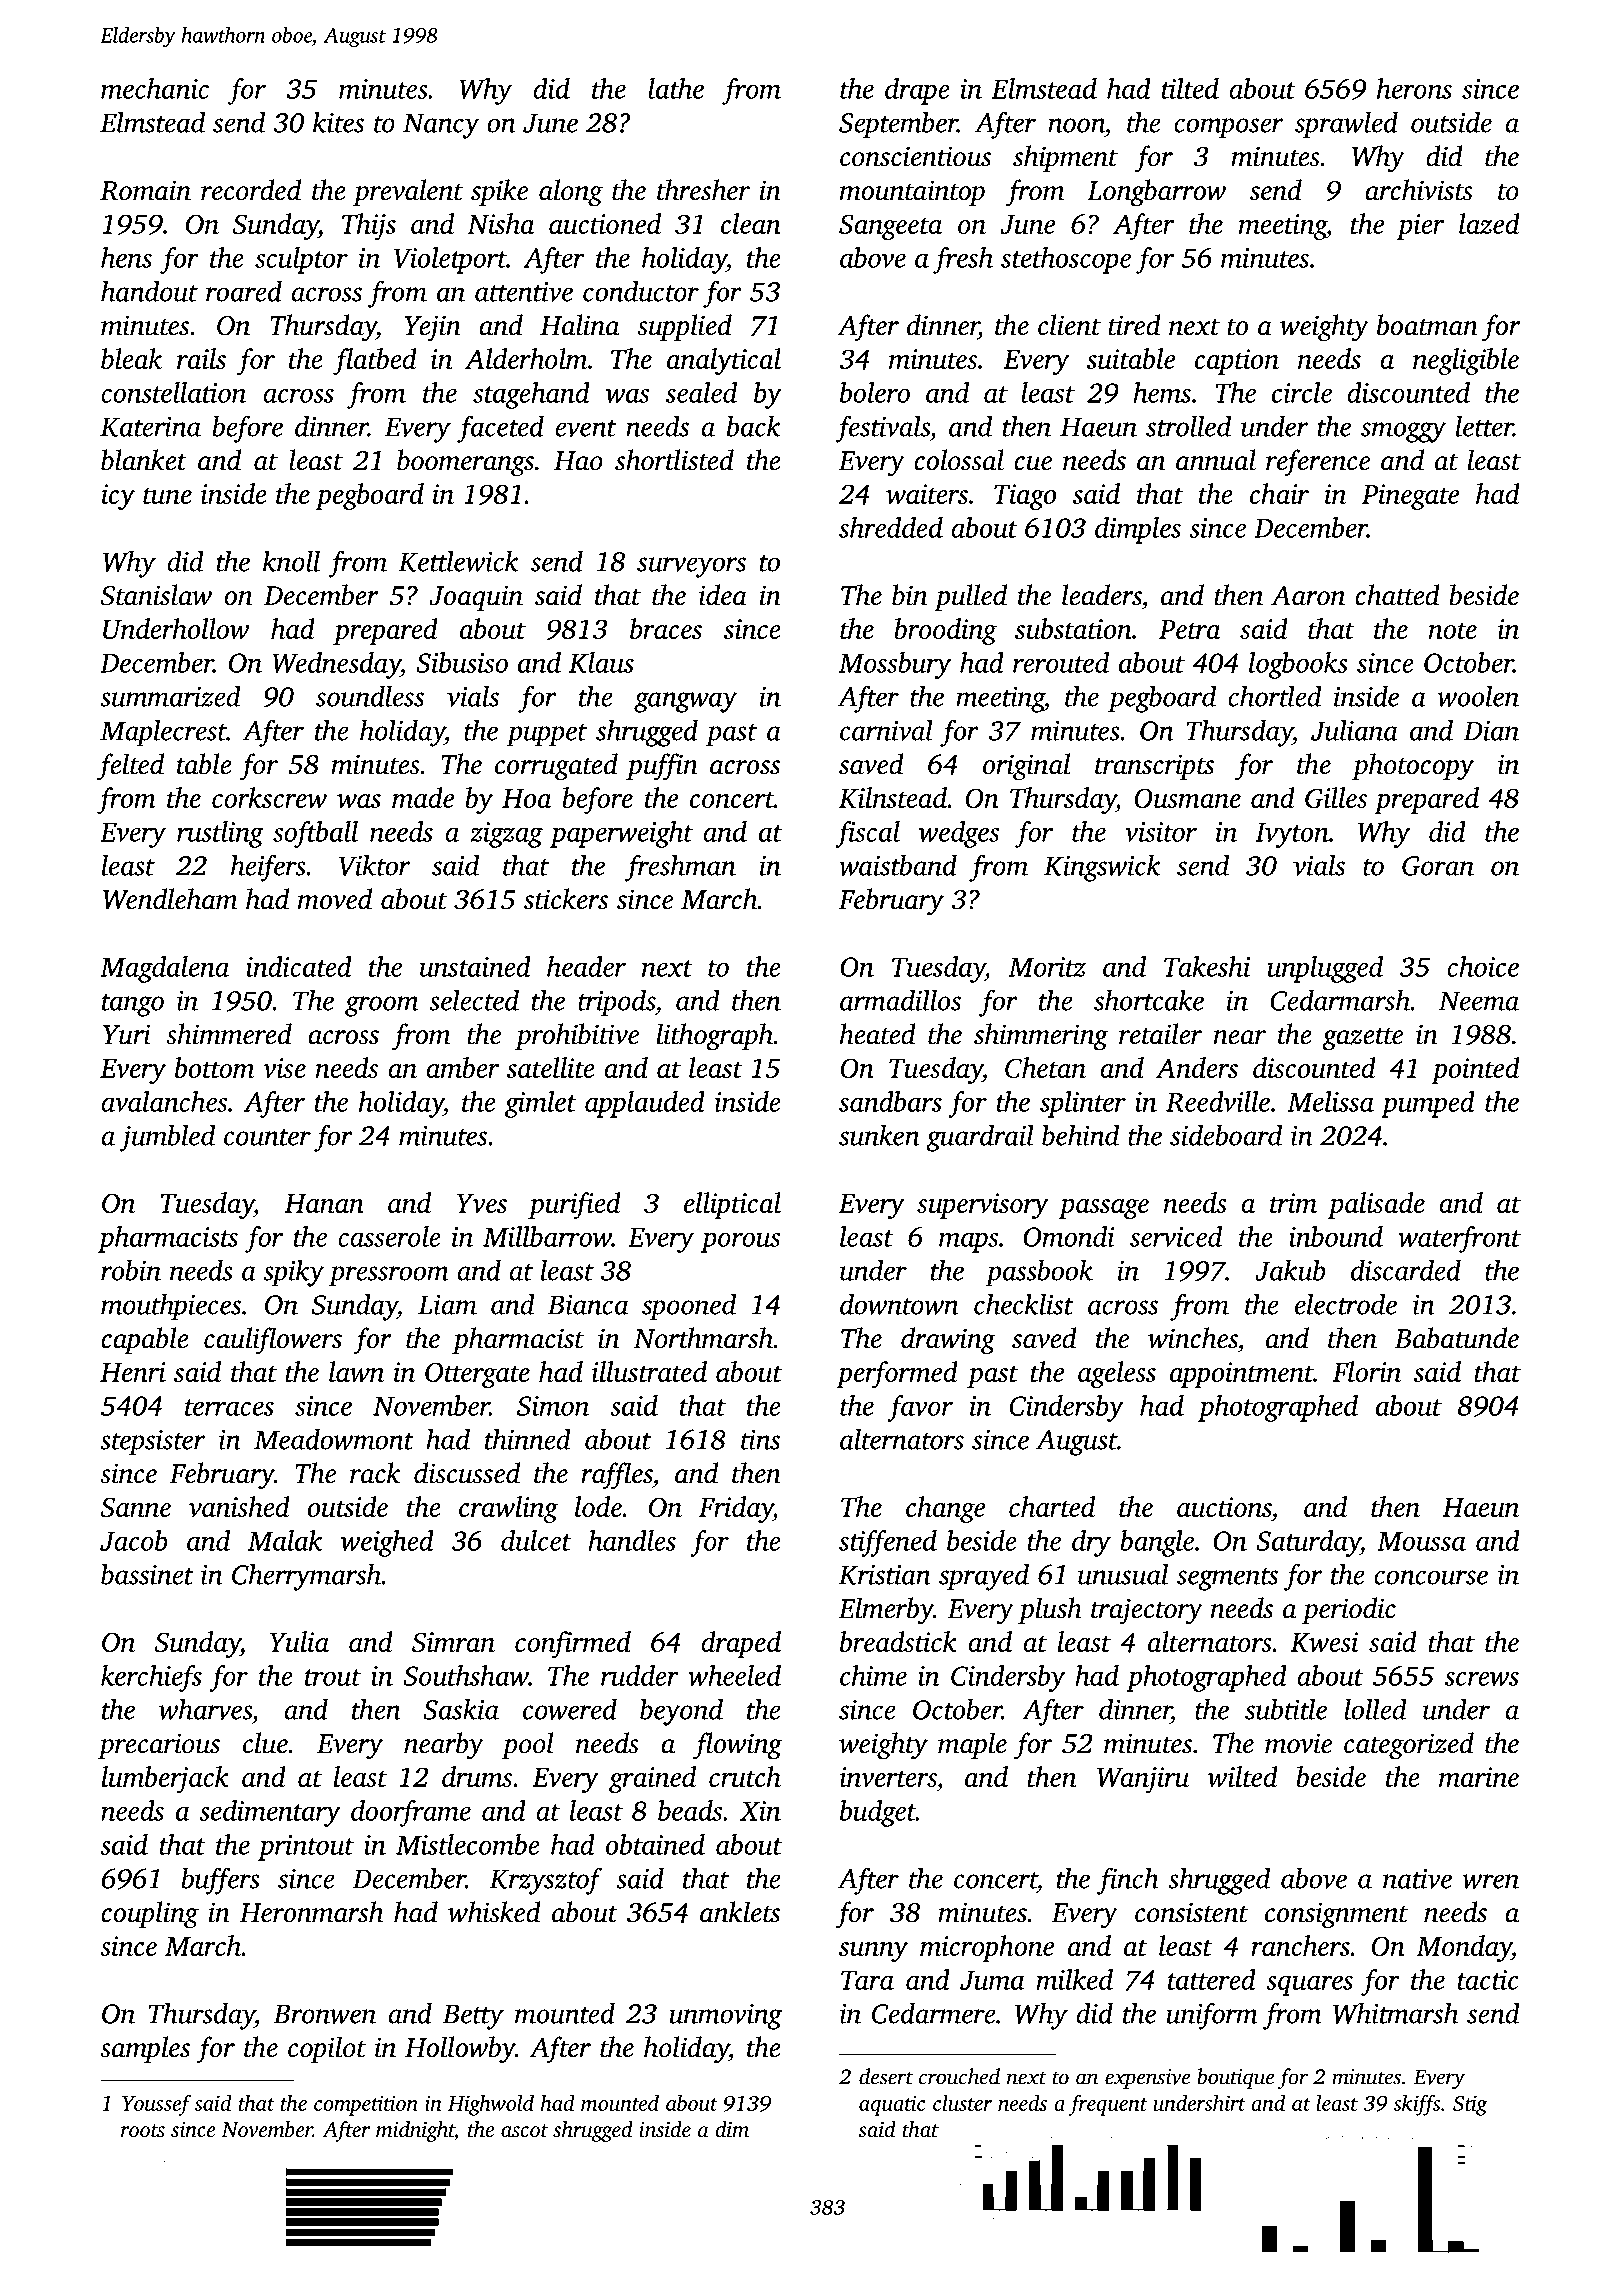  Describe the element at coordinates (1397, 595) in the page. I see `chatted` at that location.
